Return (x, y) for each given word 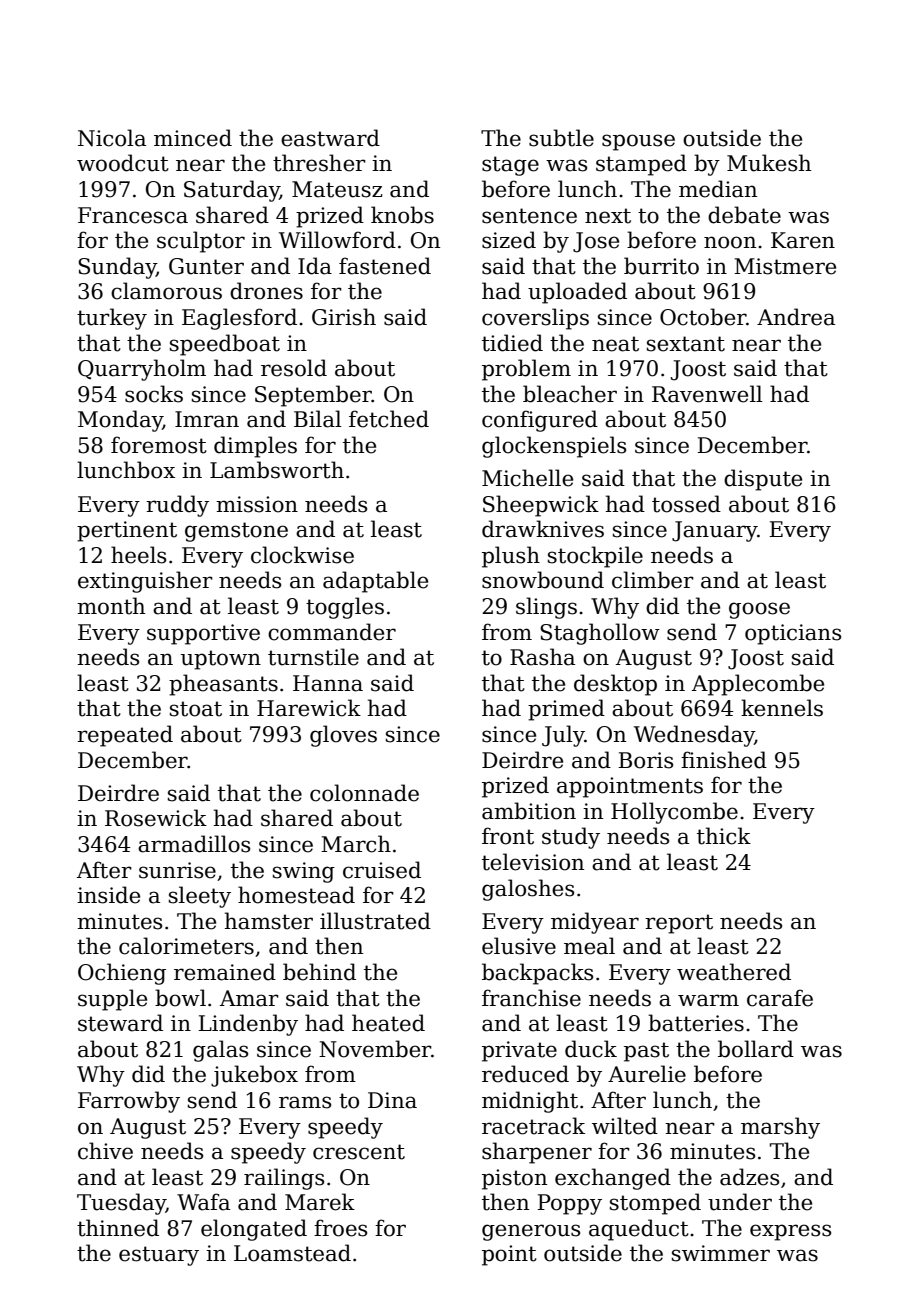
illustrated (375, 921)
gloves (343, 736)
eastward (330, 138)
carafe (780, 998)
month (111, 606)
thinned (118, 1228)
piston (514, 1179)
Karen (803, 240)
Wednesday (694, 736)
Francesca (133, 215)
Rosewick (156, 818)
